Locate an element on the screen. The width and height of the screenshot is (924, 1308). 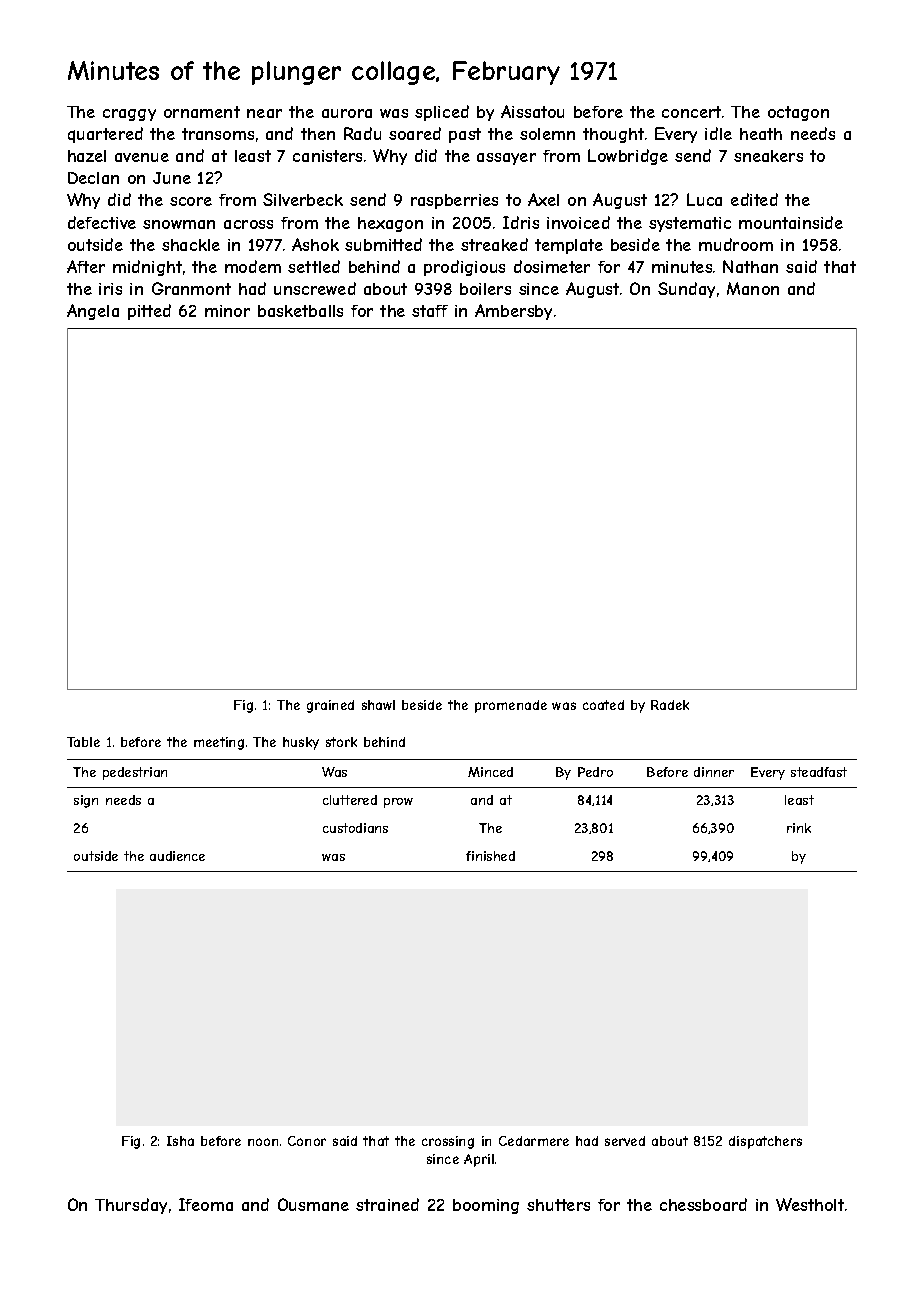
pitted is located at coordinates (149, 312).
